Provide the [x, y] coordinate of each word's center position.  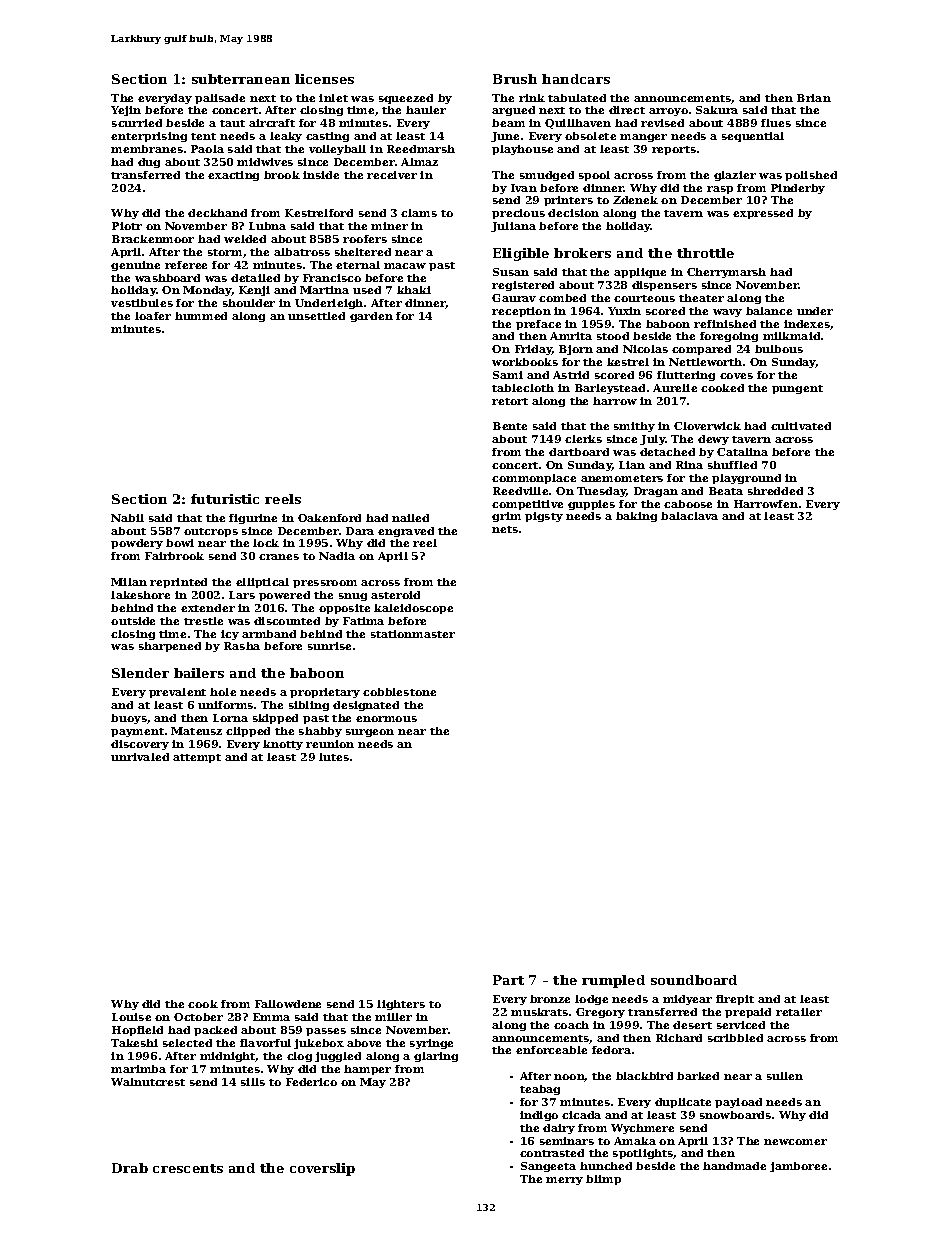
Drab [130, 1168]
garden [371, 317]
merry [564, 1181]
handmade [734, 1166]
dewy [713, 440]
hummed [201, 316]
